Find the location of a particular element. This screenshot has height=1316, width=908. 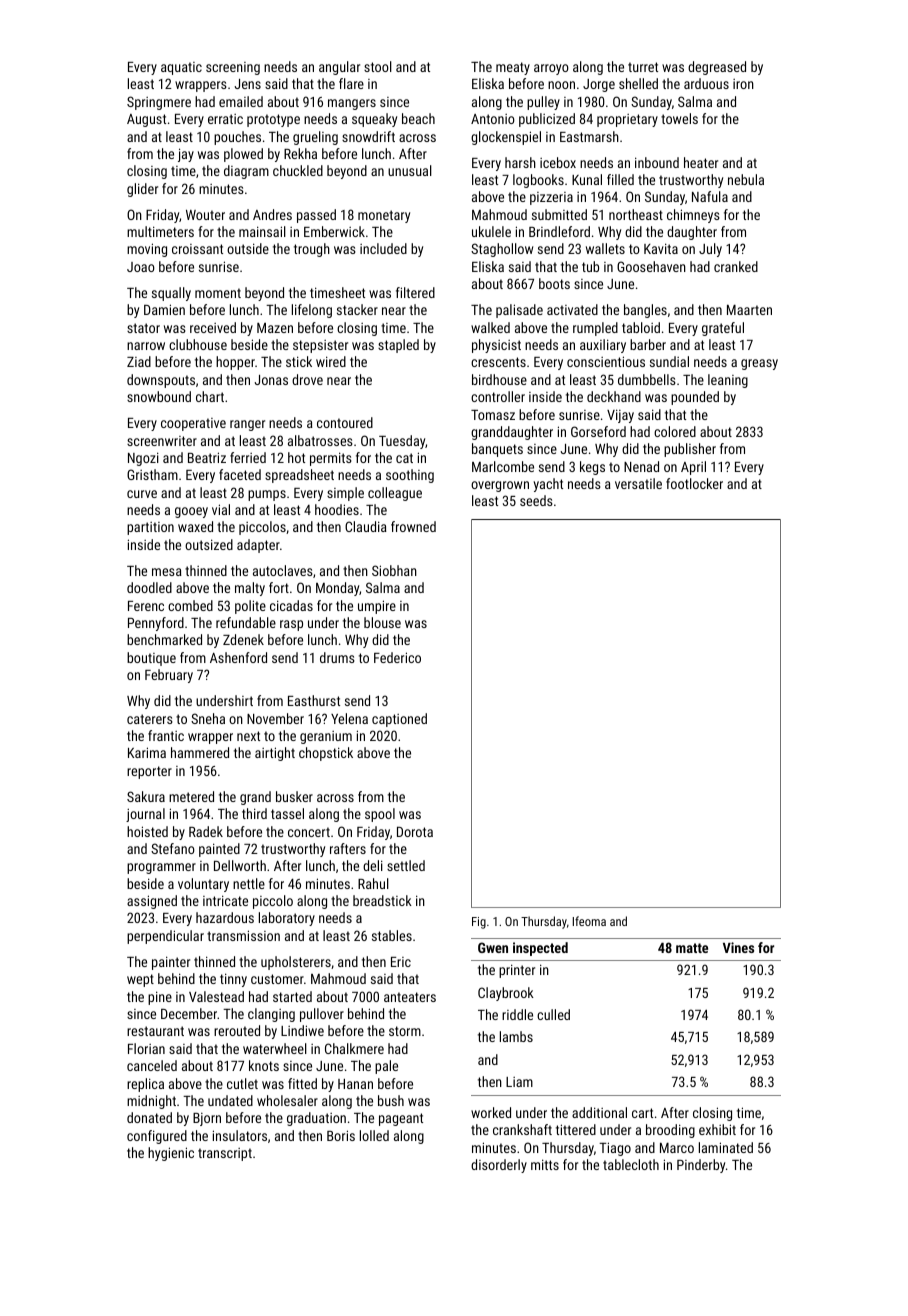

hygienic is located at coordinates (171, 1154).
